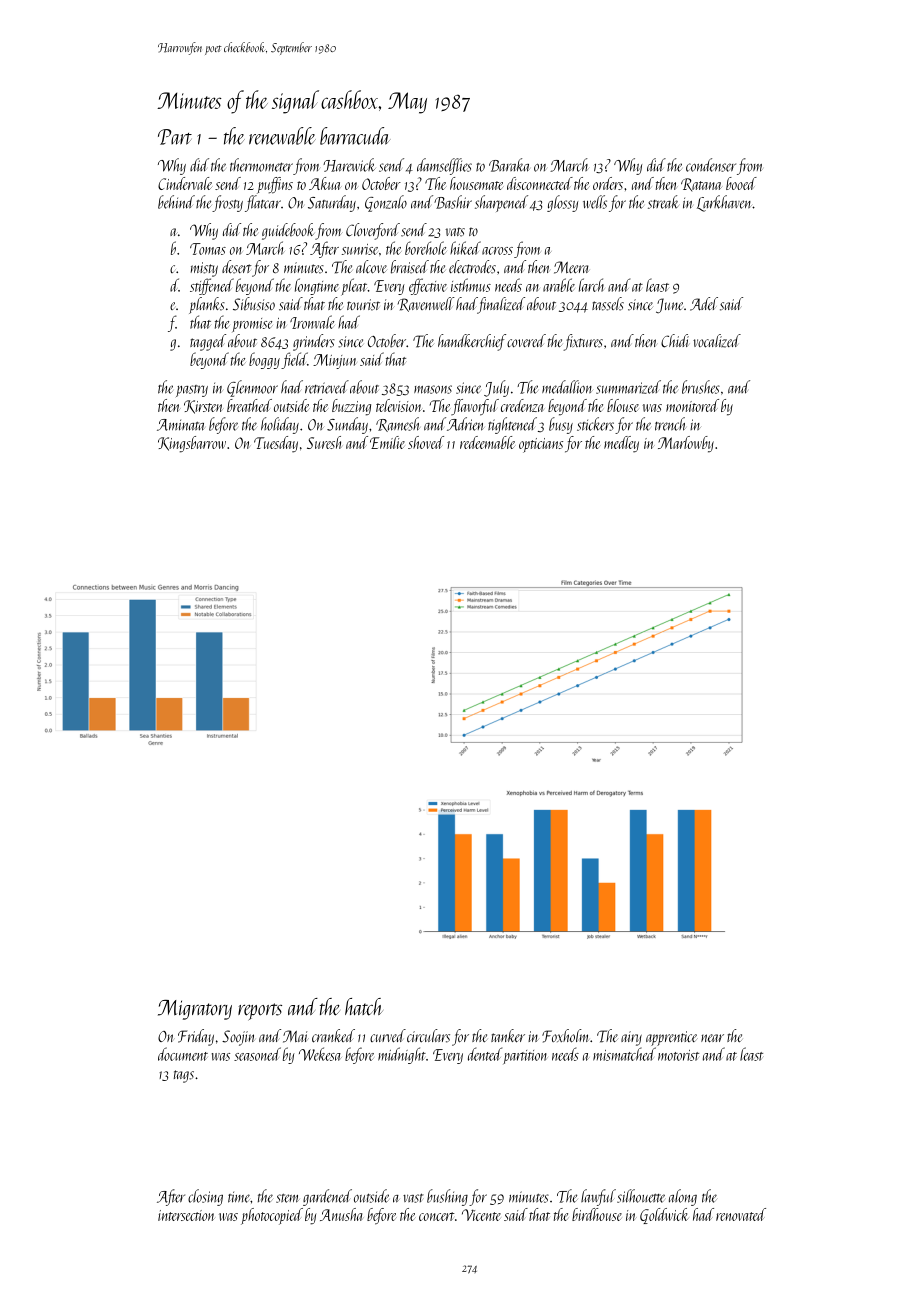  Describe the element at coordinates (447, 1197) in the document. I see `bushing` at that location.
